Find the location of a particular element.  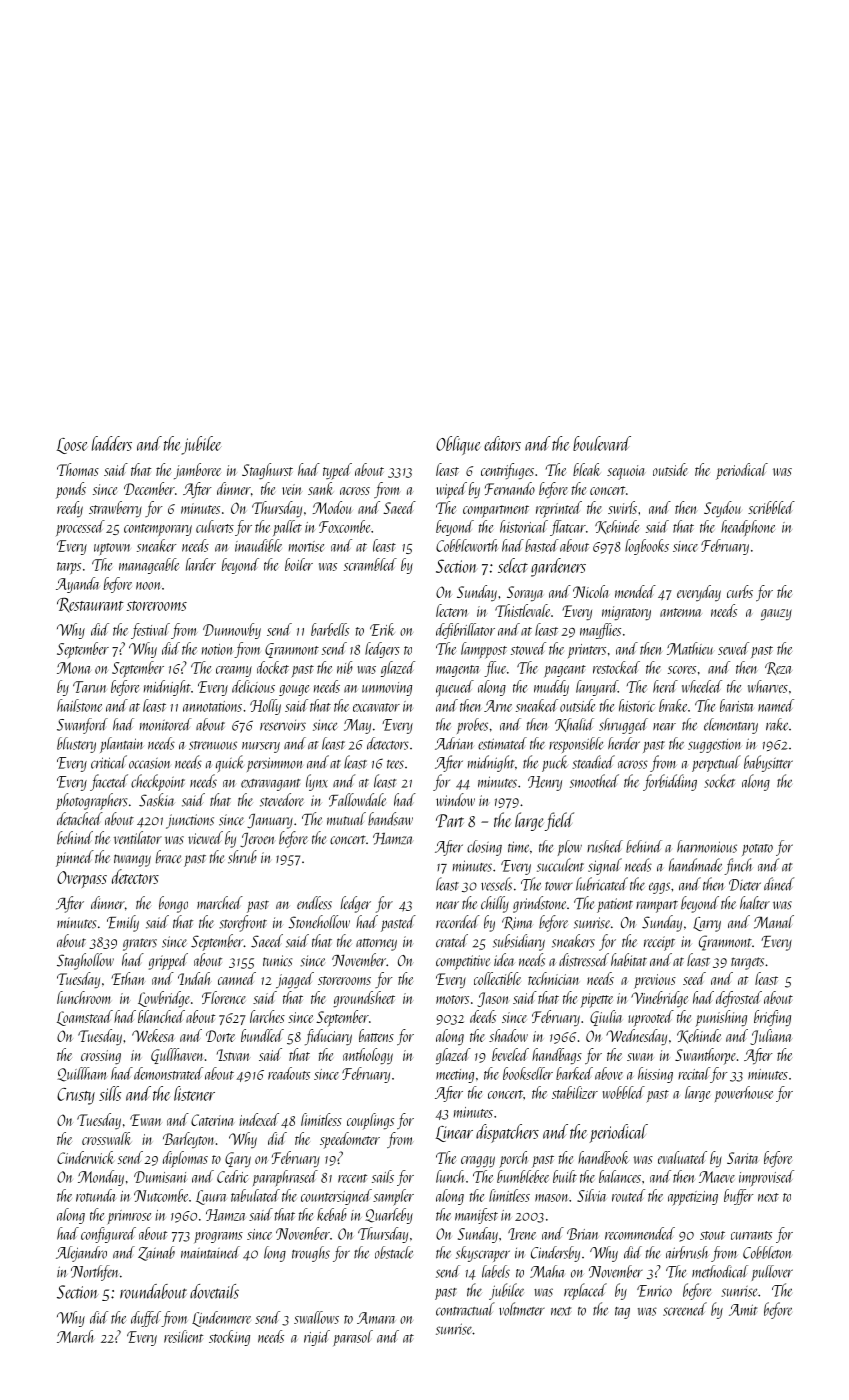

lectern is located at coordinates (451, 610).
